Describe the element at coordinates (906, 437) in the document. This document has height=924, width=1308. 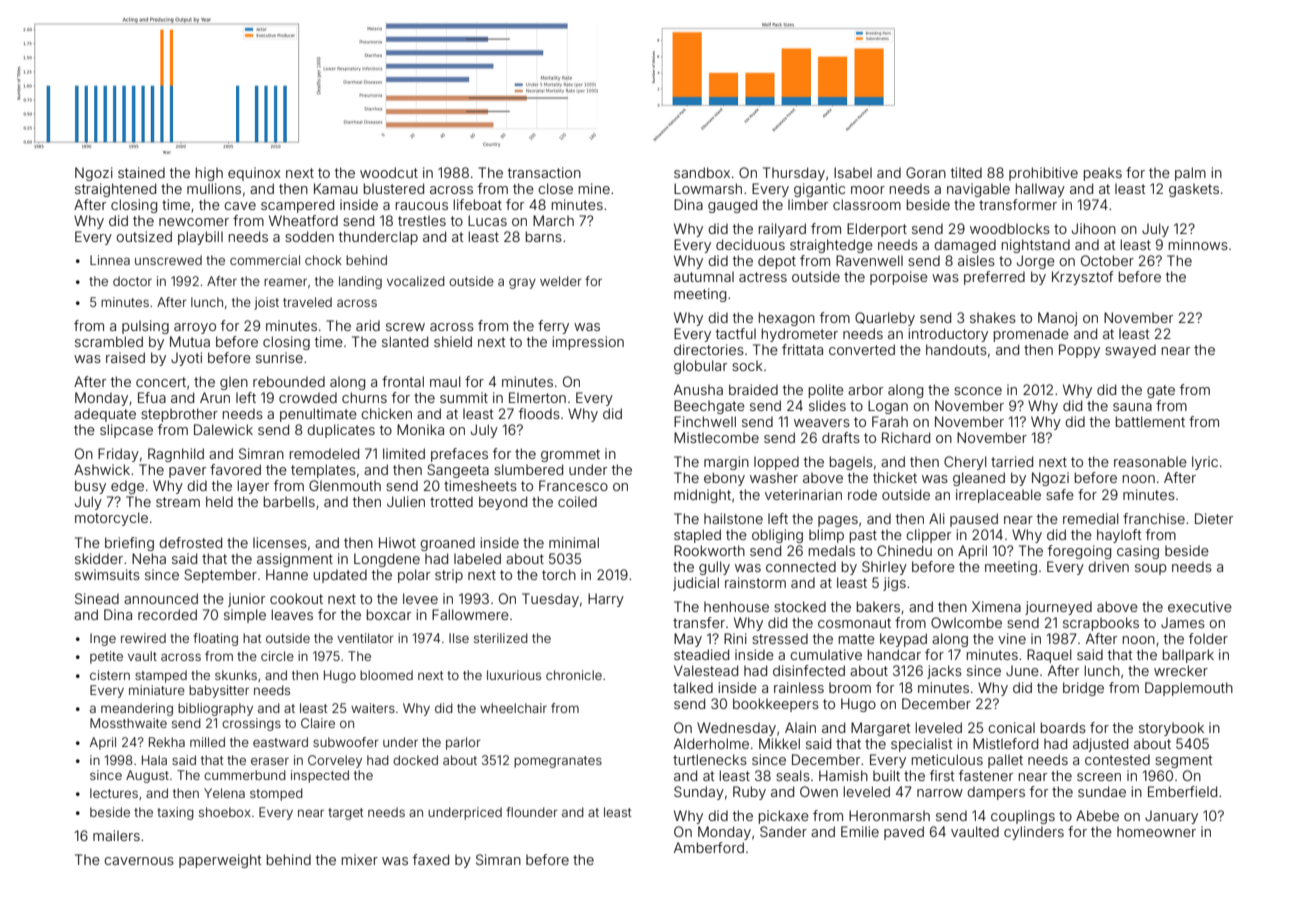
I see `Richard` at that location.
